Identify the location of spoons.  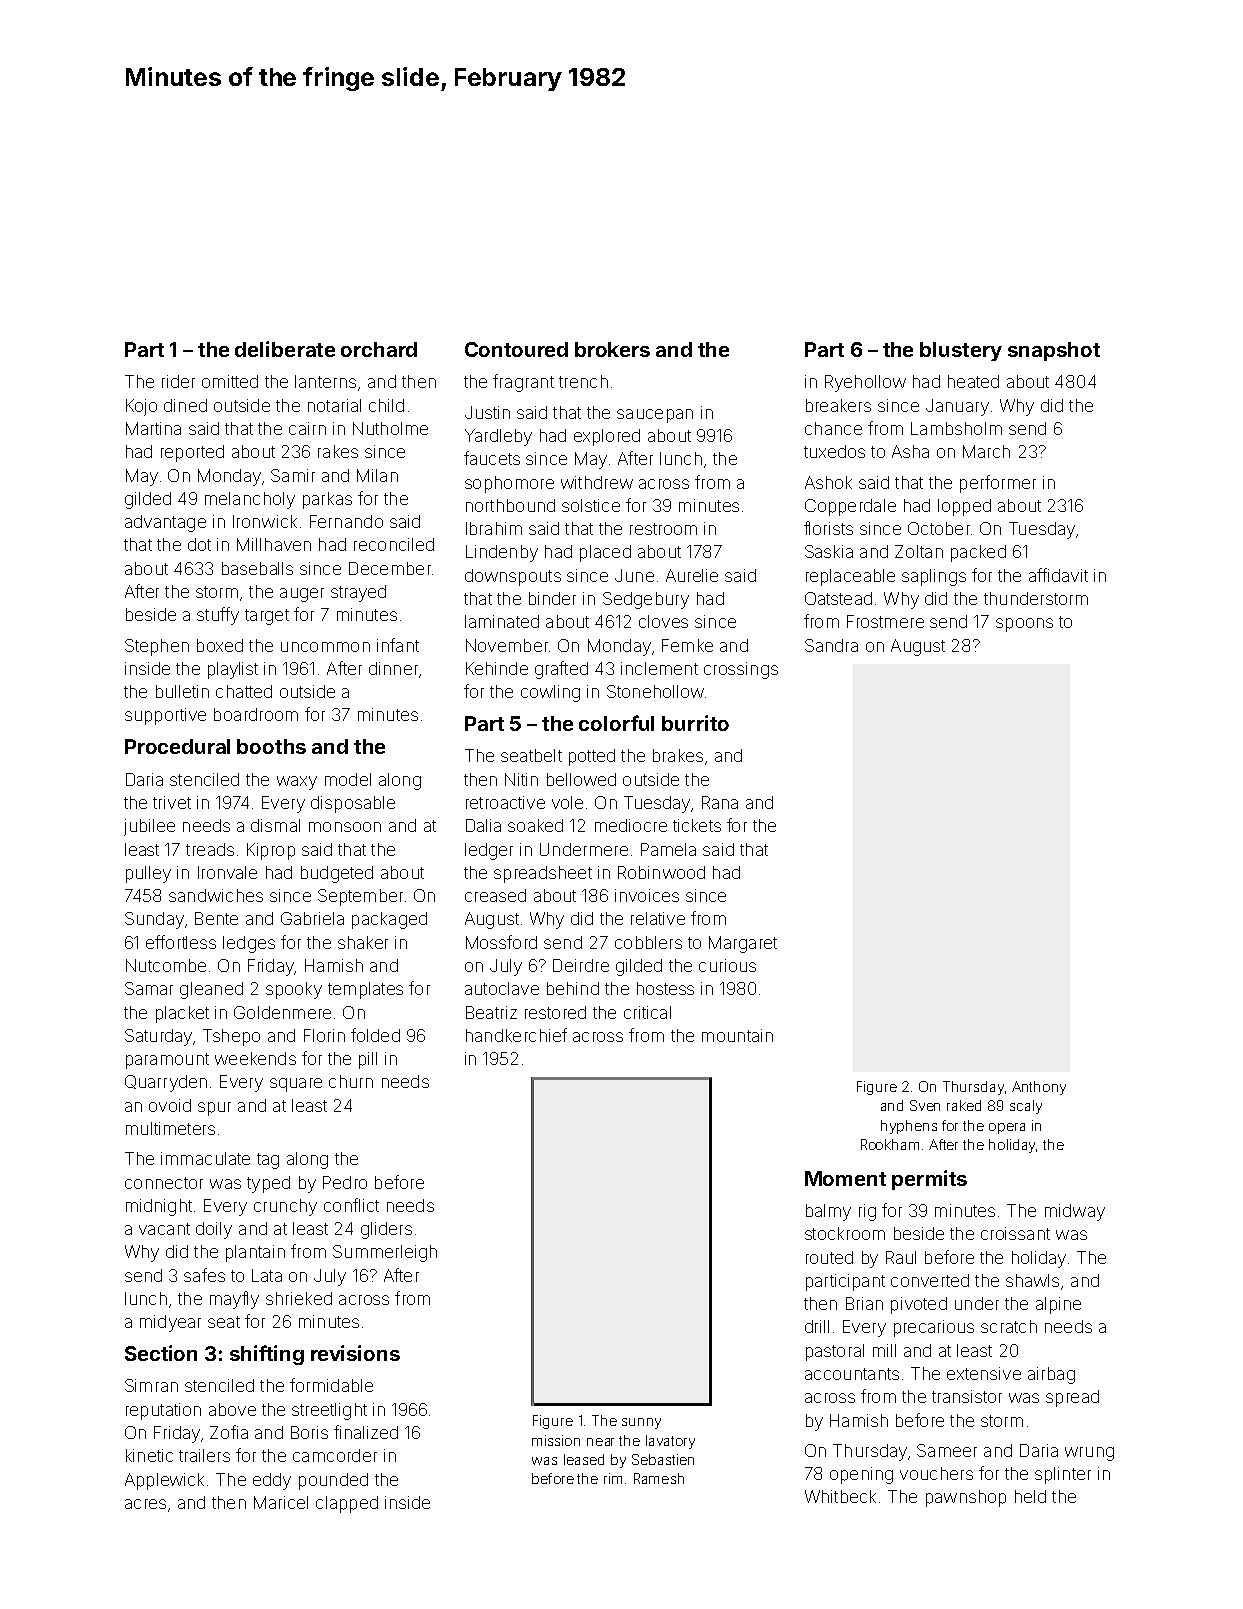
(1024, 625).
